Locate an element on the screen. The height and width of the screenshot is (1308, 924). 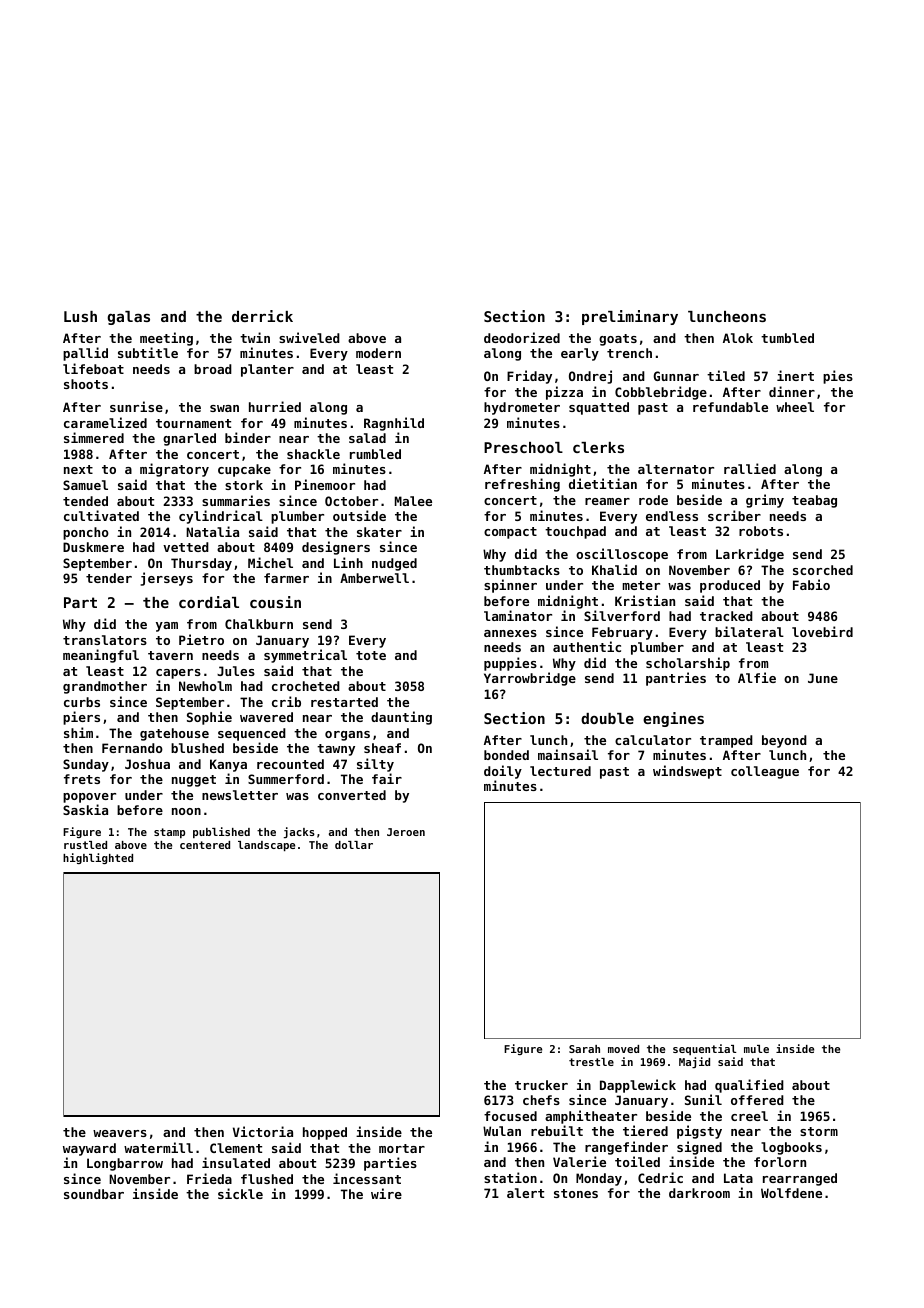
hopped is located at coordinates (325, 1133).
